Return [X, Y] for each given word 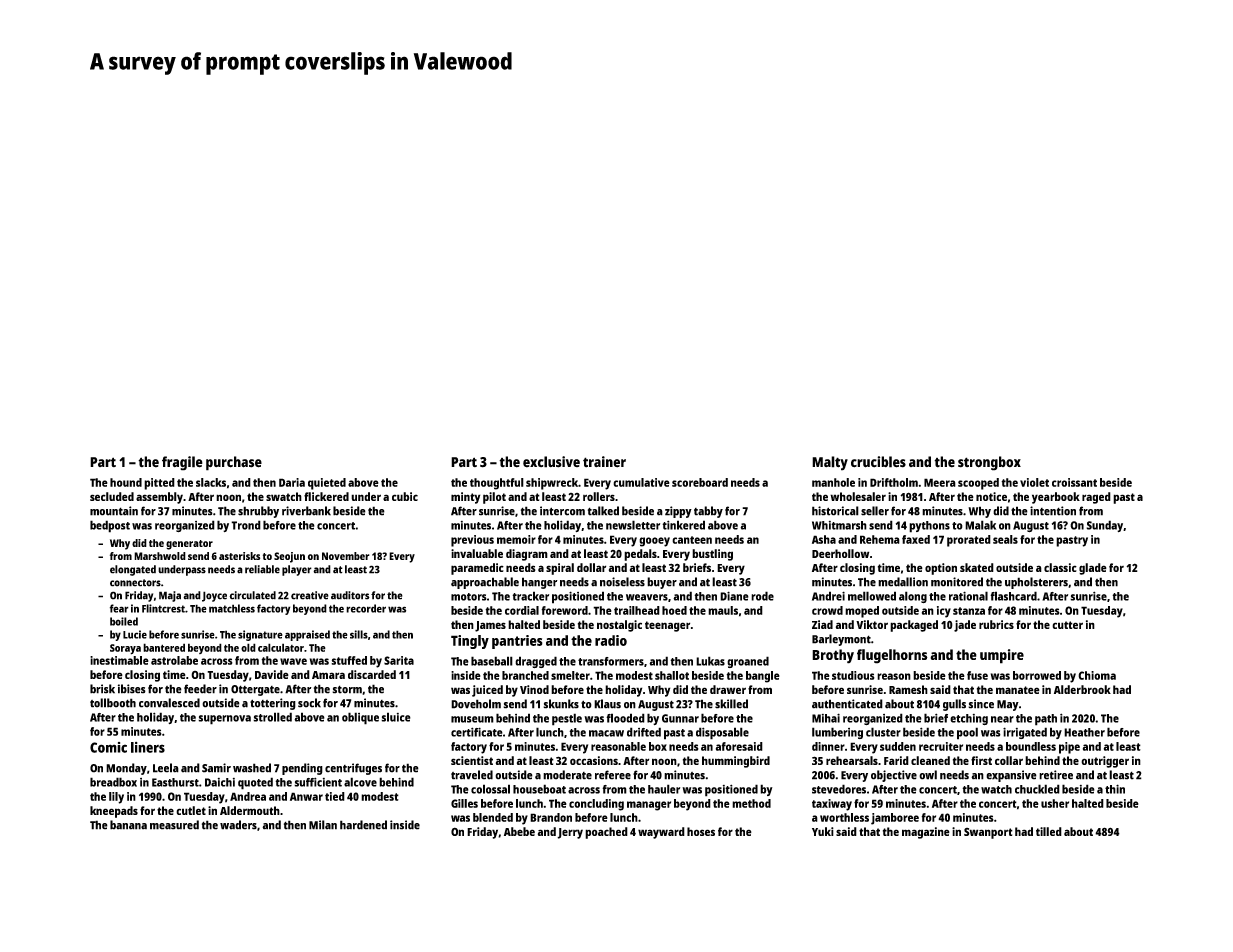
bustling [712, 555]
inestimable [119, 660]
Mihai [826, 718]
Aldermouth [250, 810]
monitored [957, 582]
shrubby [258, 512]
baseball [492, 661]
